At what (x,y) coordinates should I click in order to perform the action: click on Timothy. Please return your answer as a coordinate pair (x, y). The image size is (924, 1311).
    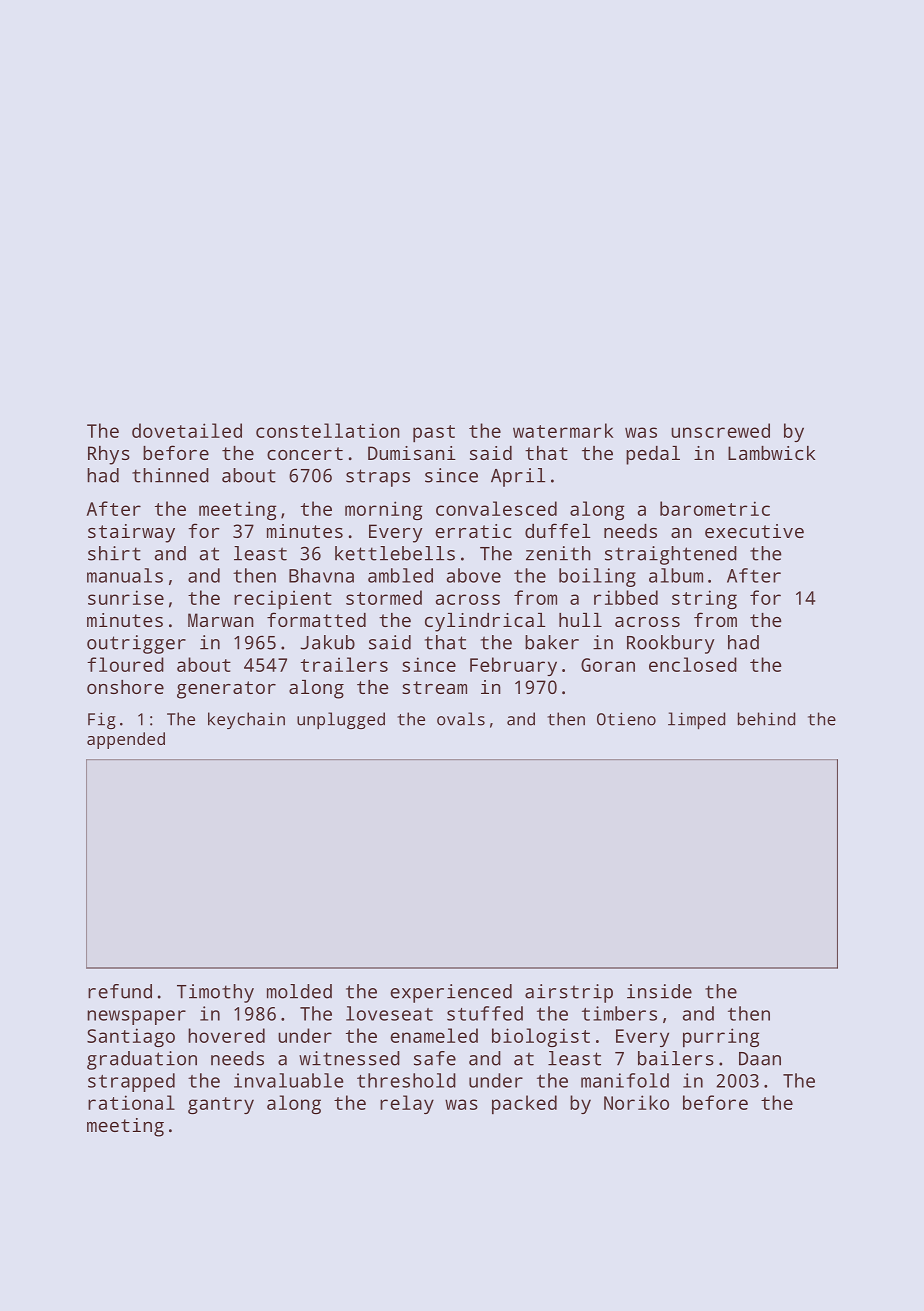
    Looking at the image, I should click on (215, 993).
